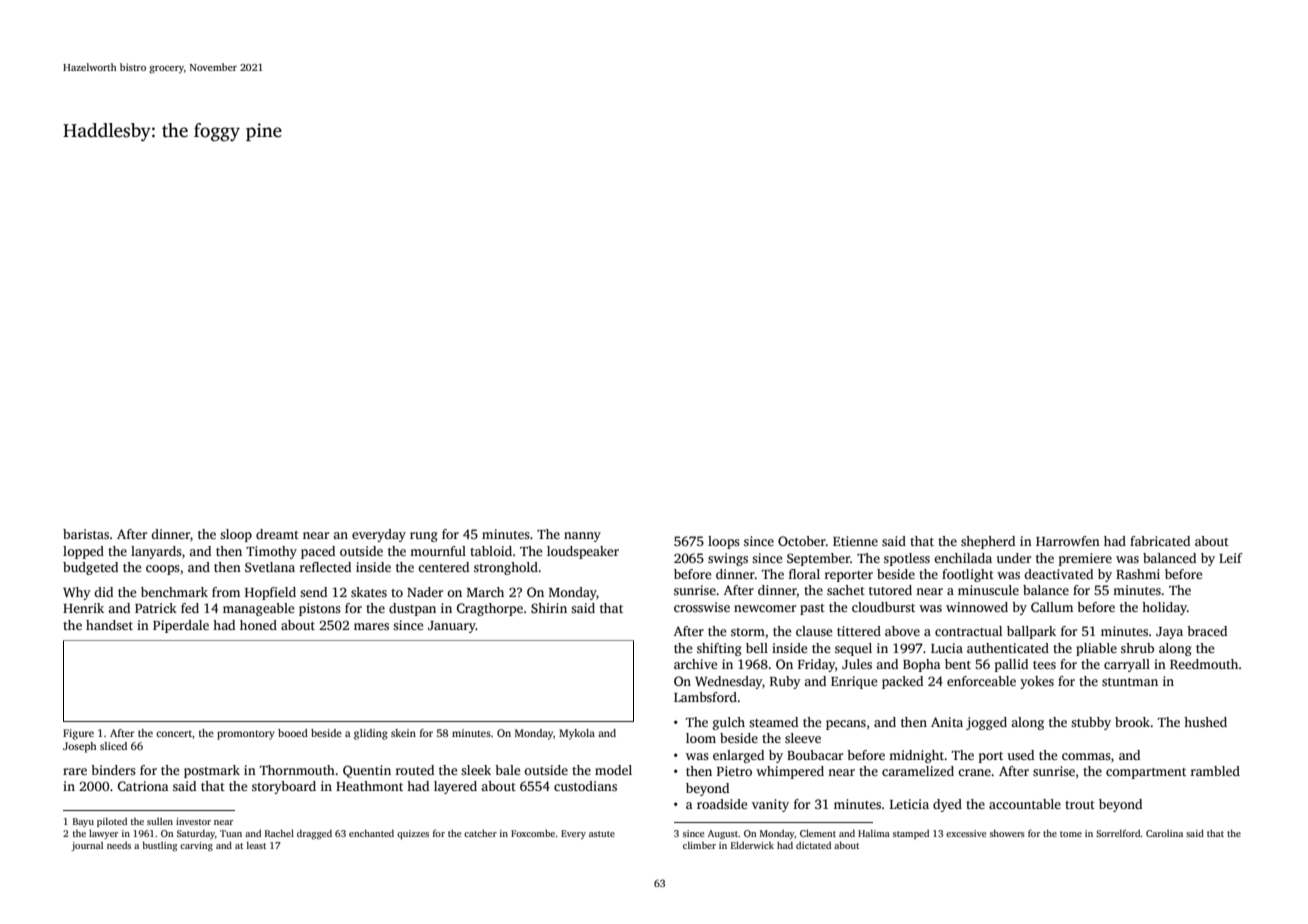 The height and width of the screenshot is (924, 1308). I want to click on stuntman, so click(1130, 682).
